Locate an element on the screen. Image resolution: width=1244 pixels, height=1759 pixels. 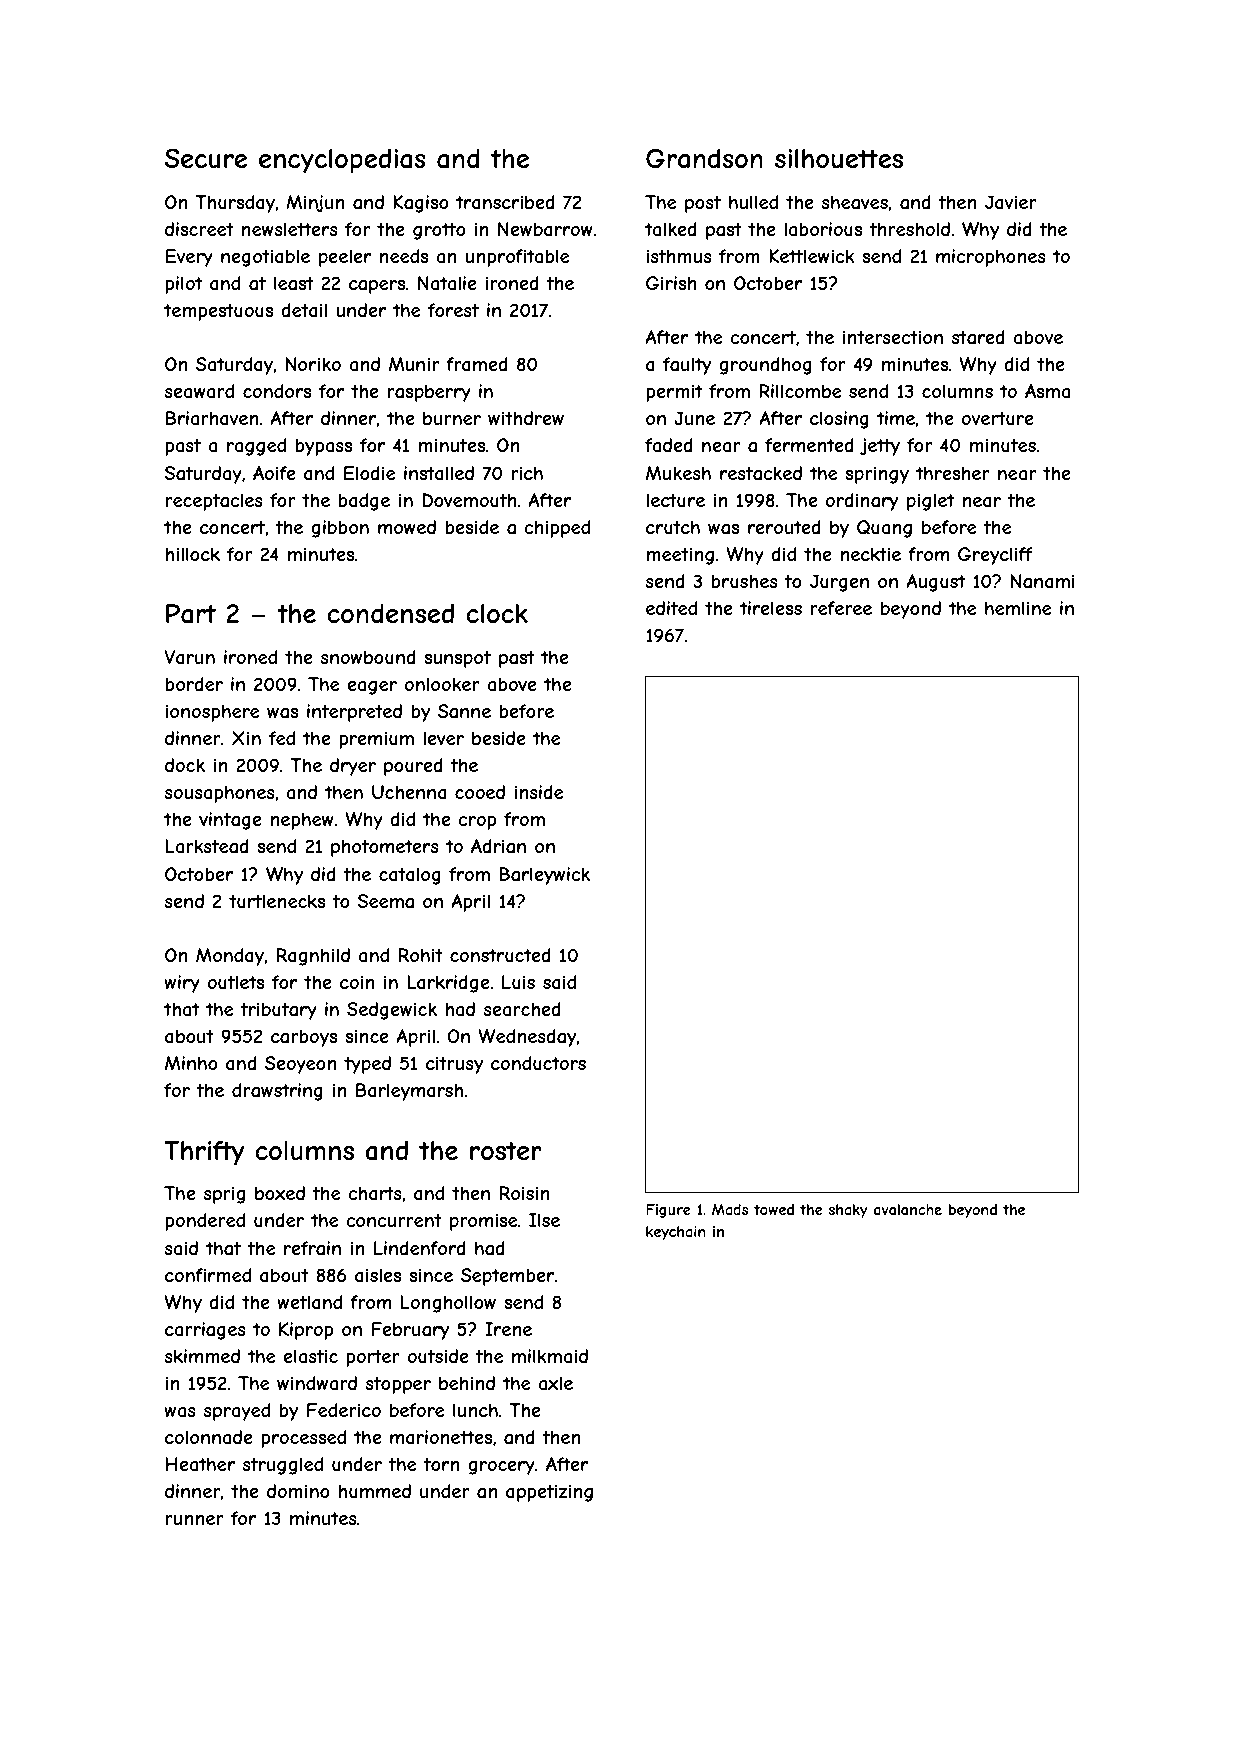
condors is located at coordinates (277, 391).
